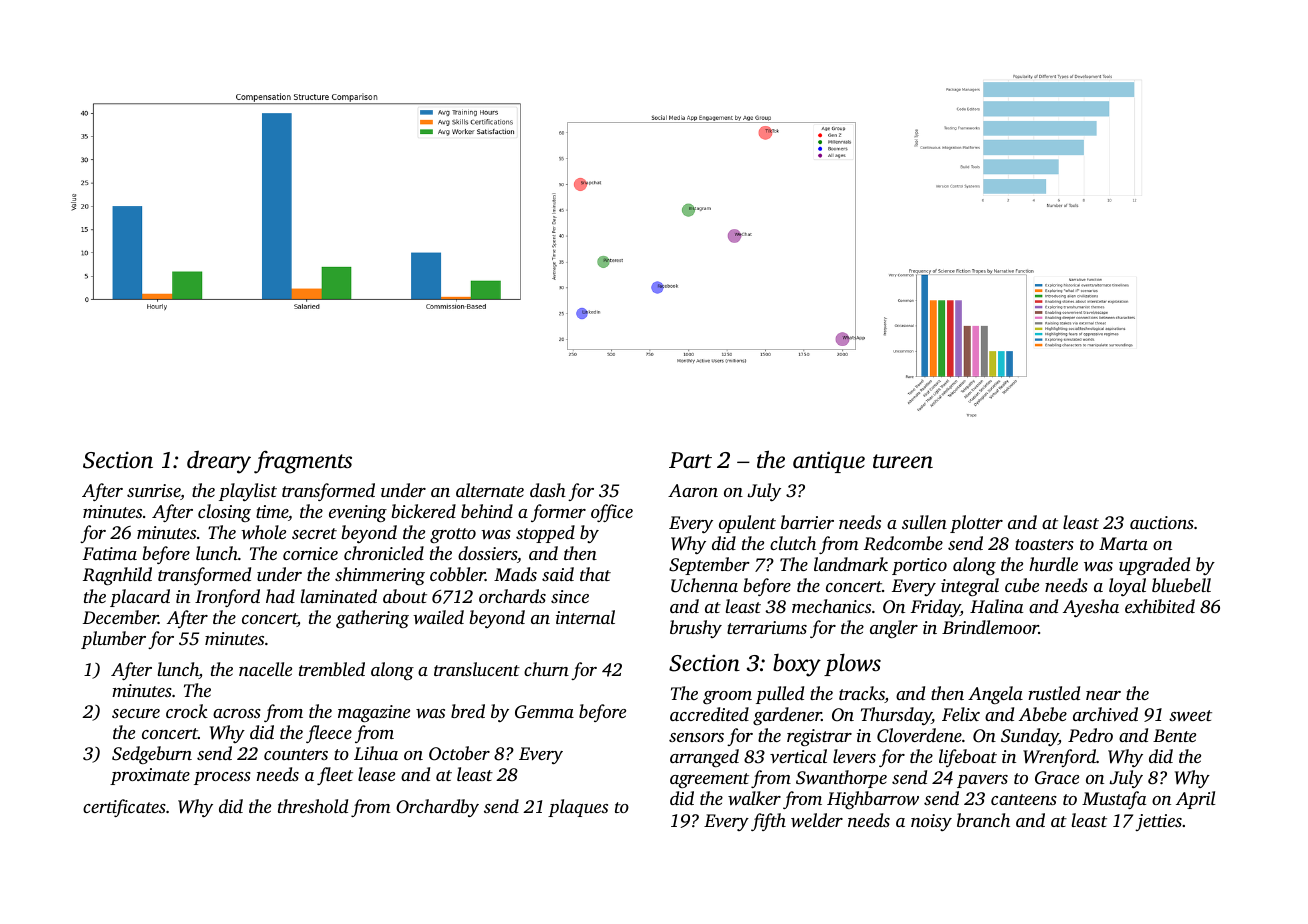 This screenshot has height=924, width=1308. What do you see at coordinates (219, 462) in the screenshot?
I see `dreary` at bounding box center [219, 462].
